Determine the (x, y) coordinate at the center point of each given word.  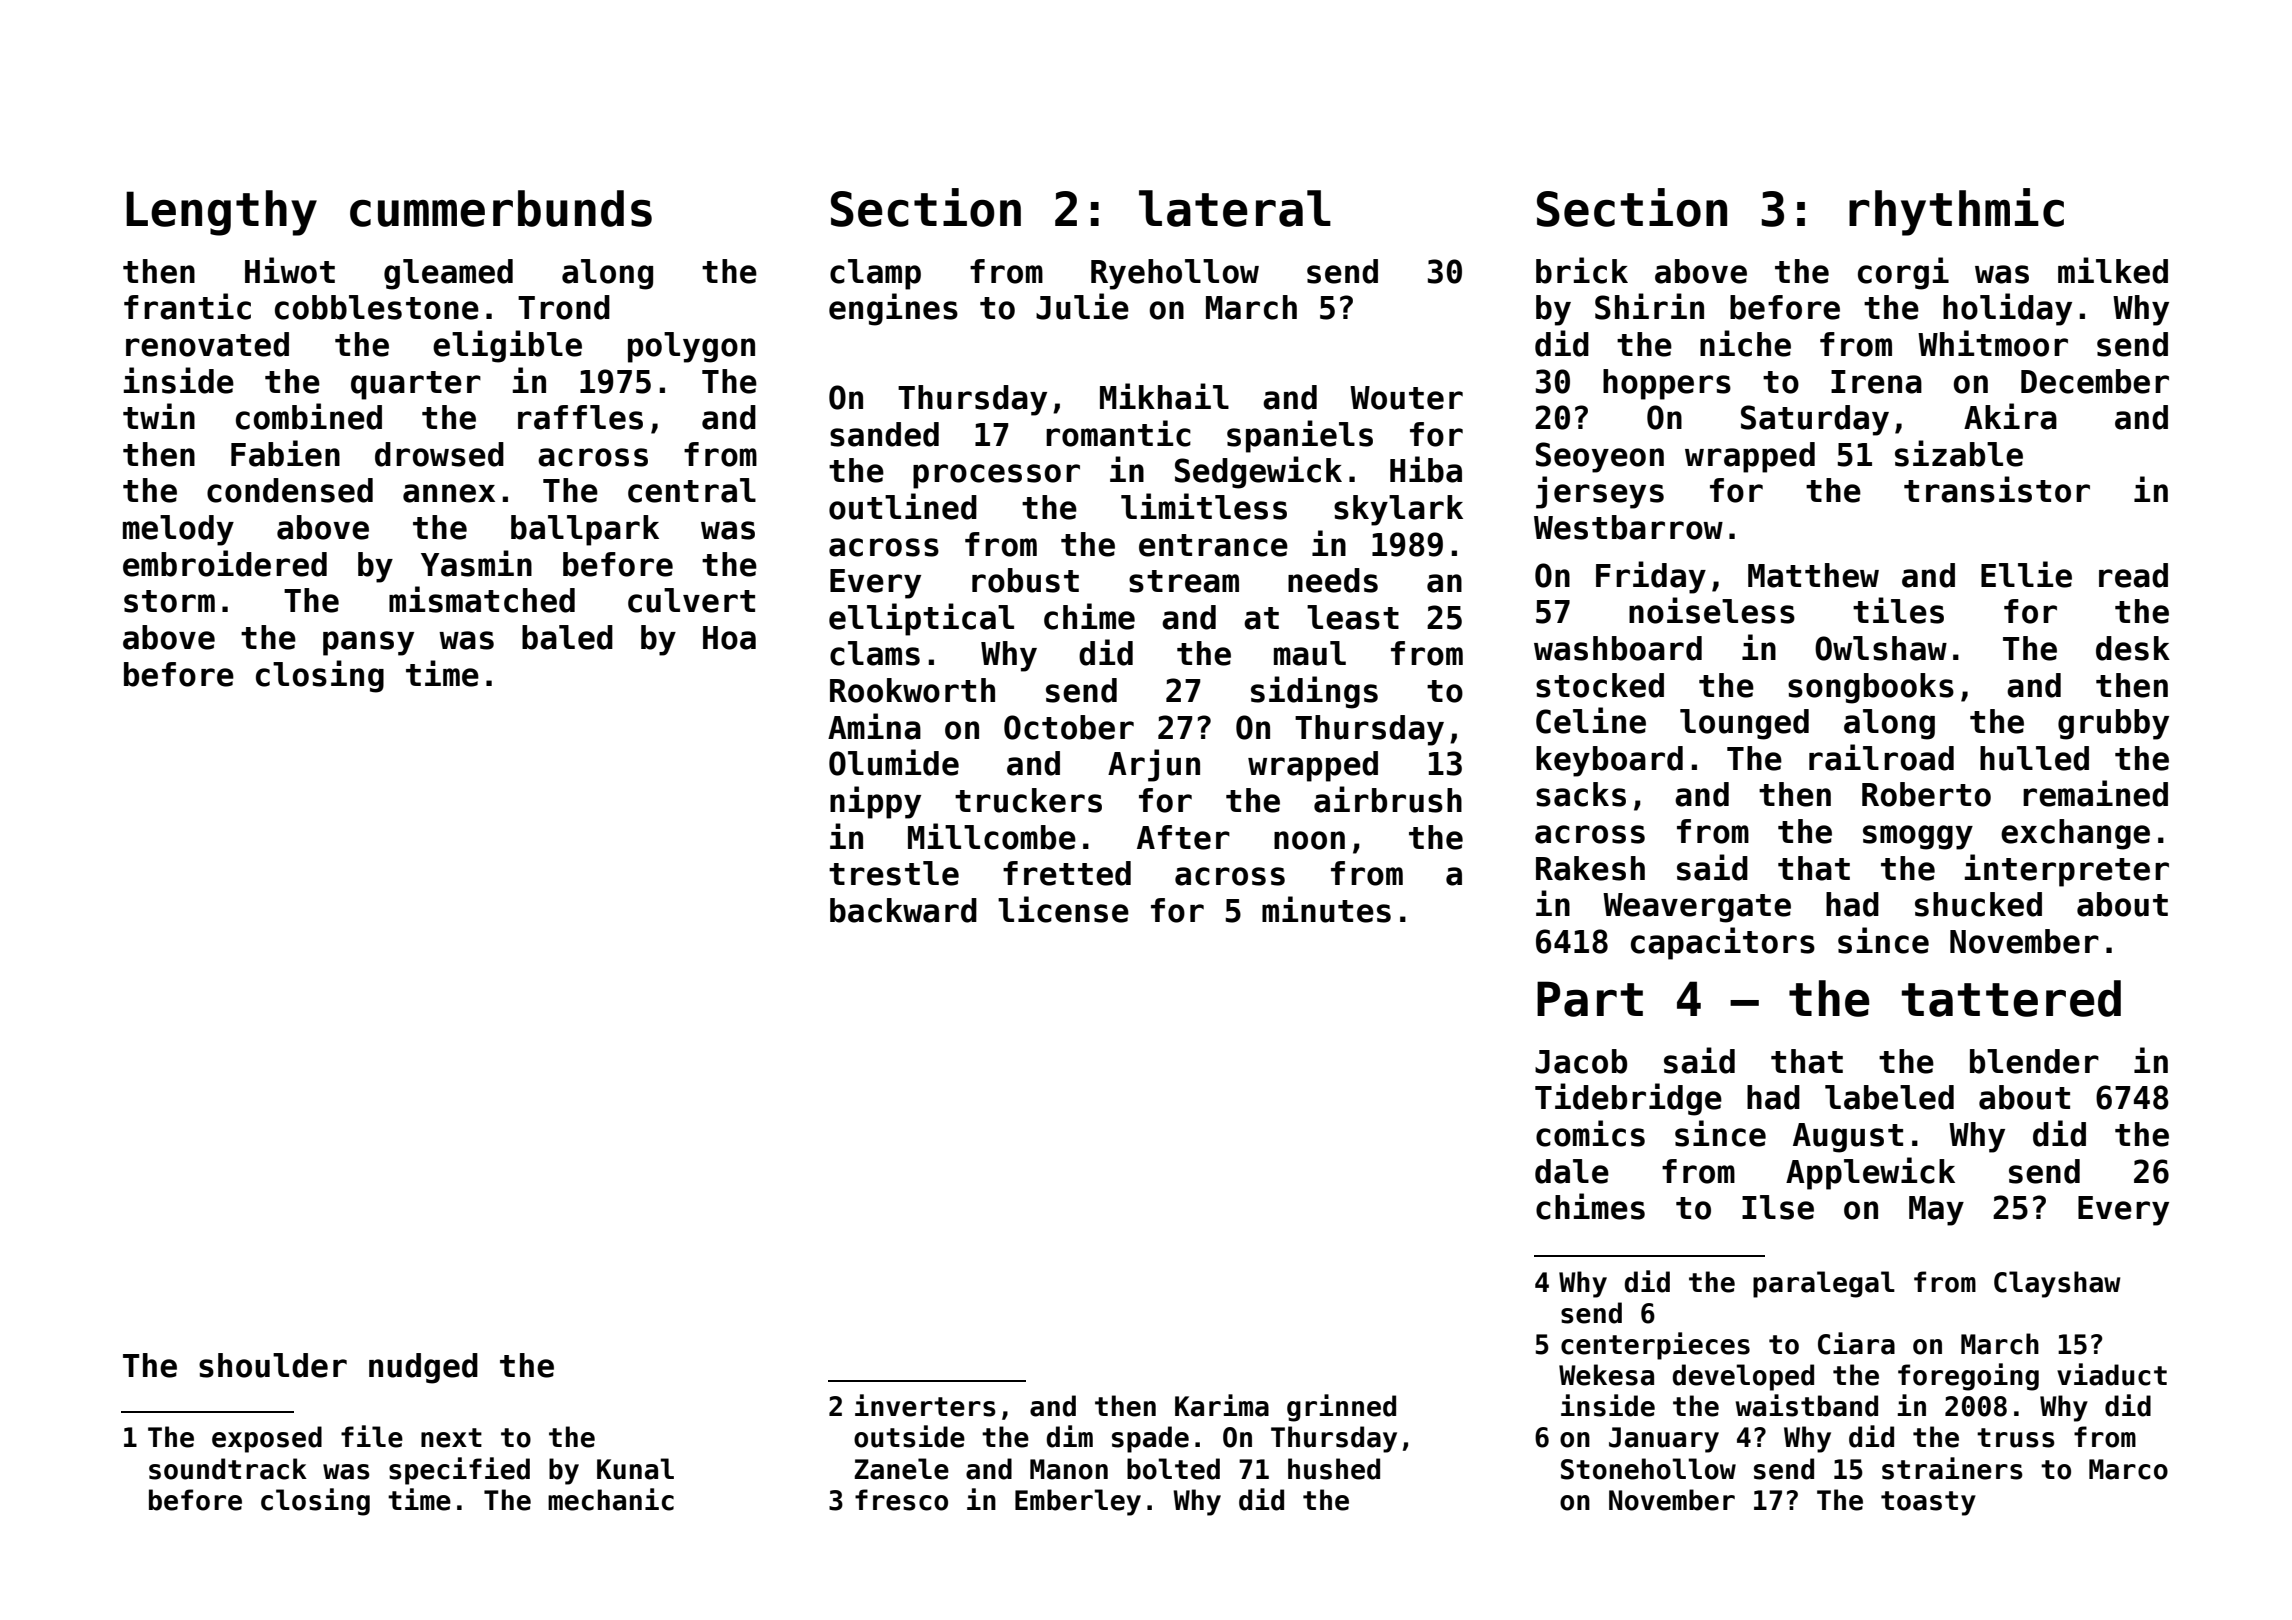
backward (903, 910)
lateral (1235, 208)
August (1848, 1138)
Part (1590, 999)
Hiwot (290, 270)
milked (2113, 270)
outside (909, 1436)
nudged (423, 1368)
